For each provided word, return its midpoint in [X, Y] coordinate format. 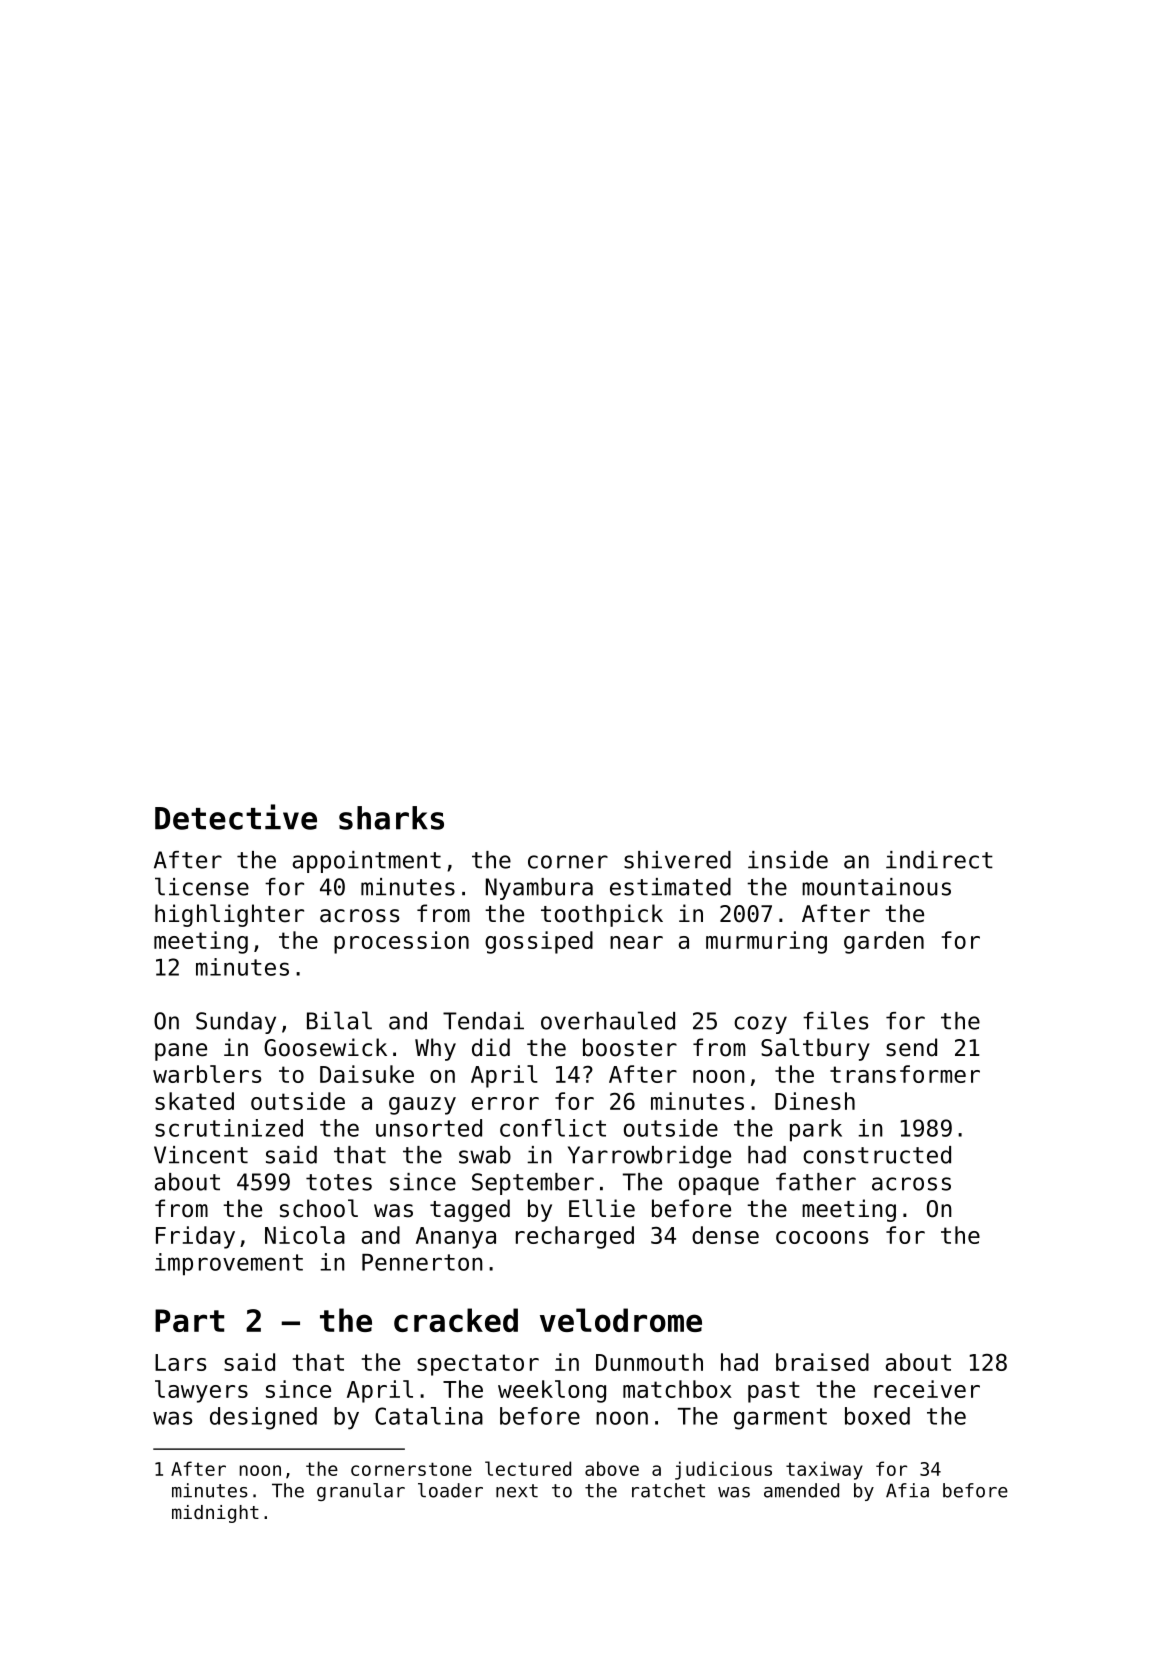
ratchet [668, 1490]
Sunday [236, 1023]
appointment [367, 862]
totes [339, 1182]
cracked [456, 1320]
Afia [907, 1490]
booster [630, 1047]
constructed [877, 1155]
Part [189, 1320]
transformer [905, 1074]
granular [361, 1492]
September [533, 1184]
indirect [939, 860]
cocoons [822, 1237]
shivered [677, 860]
